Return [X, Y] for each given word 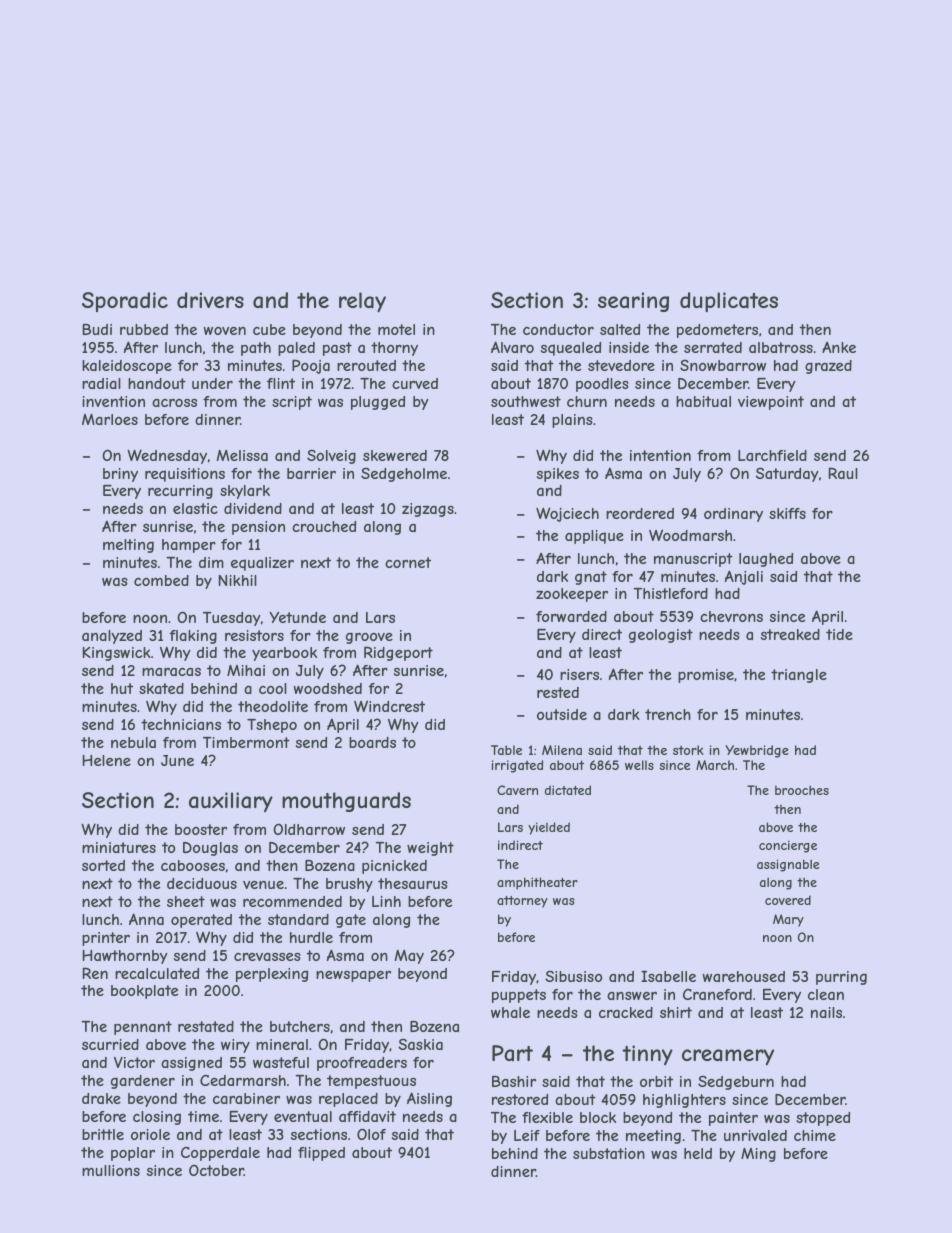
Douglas [210, 849]
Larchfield [772, 455]
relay [362, 302]
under [212, 383]
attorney [522, 902]
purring [841, 978]
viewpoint [771, 403]
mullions [111, 1170]
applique [594, 537]
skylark [245, 492]
